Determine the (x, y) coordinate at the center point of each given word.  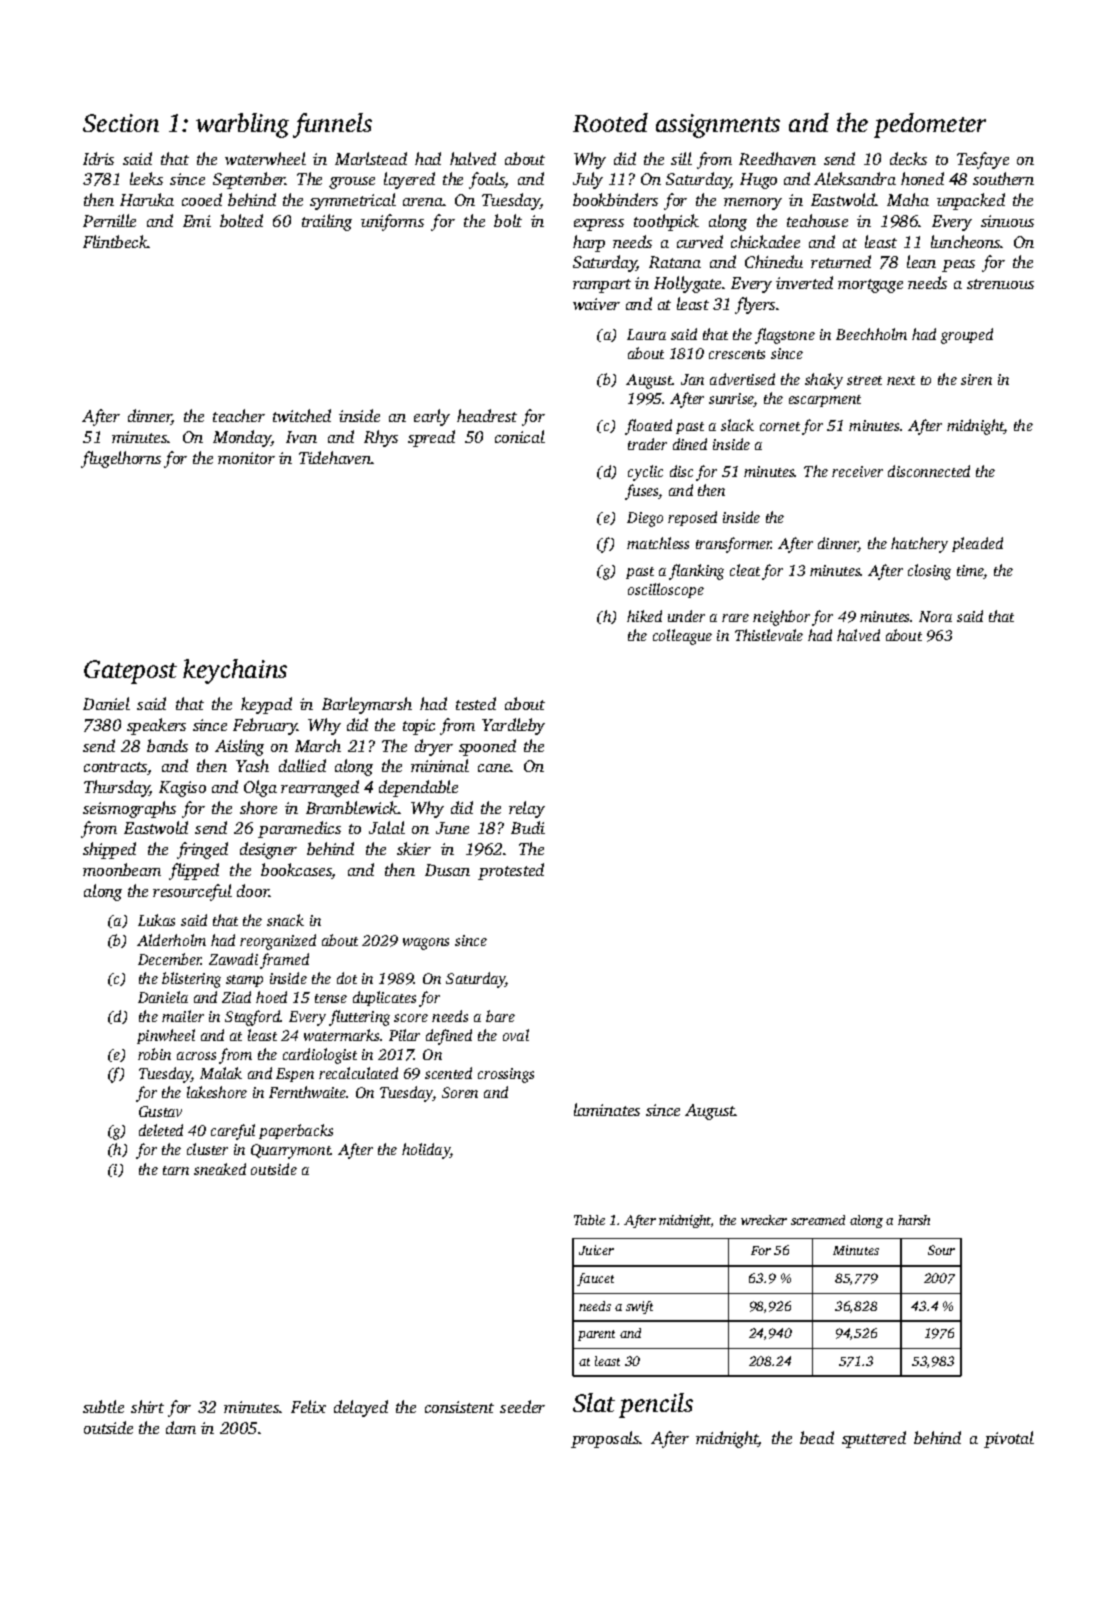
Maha (908, 199)
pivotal (1009, 1439)
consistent (459, 1407)
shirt (147, 1406)
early (432, 417)
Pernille (109, 220)
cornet (780, 426)
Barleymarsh (367, 705)
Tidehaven (335, 457)
